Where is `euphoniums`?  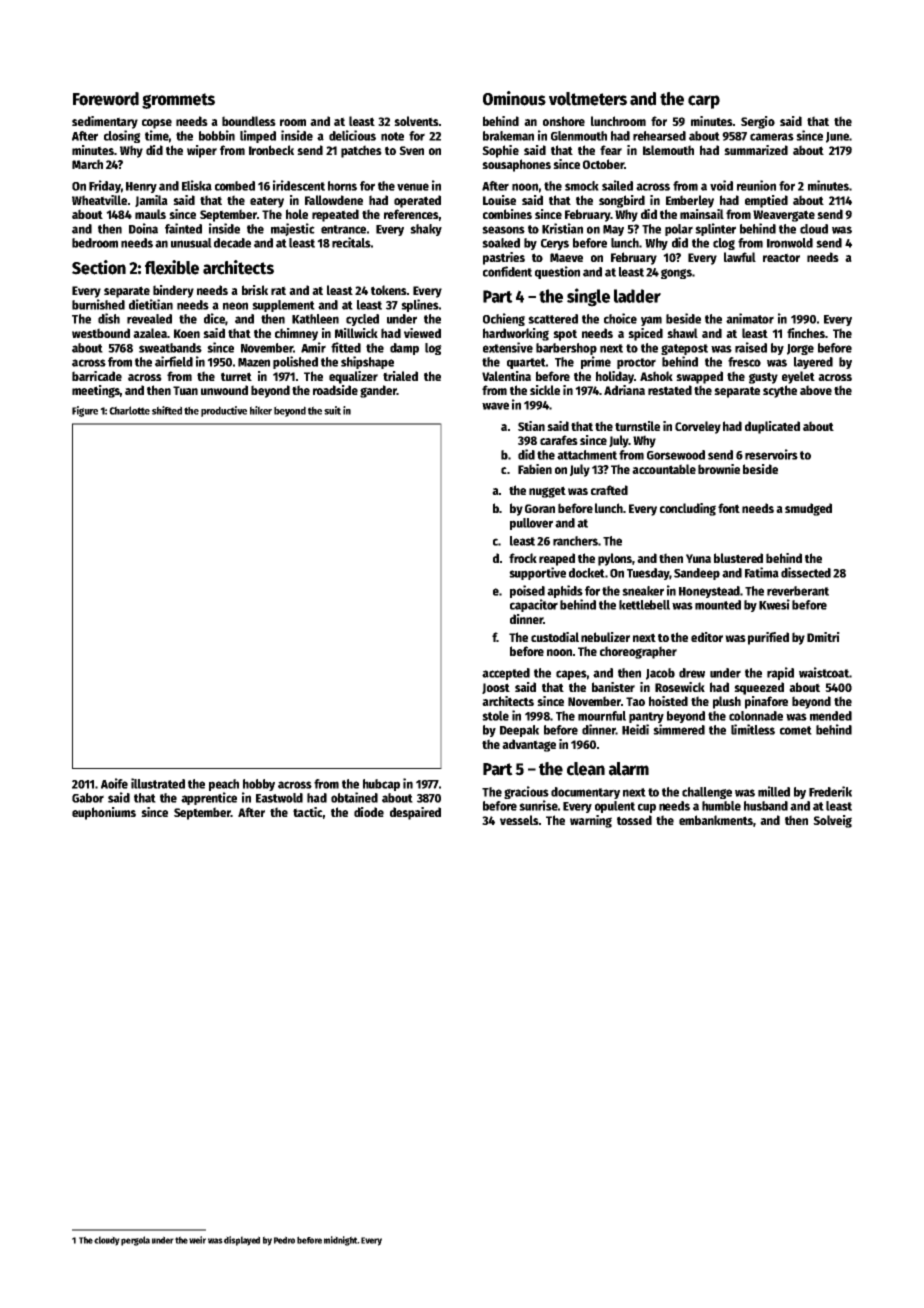
euphoniums is located at coordinates (104, 813).
